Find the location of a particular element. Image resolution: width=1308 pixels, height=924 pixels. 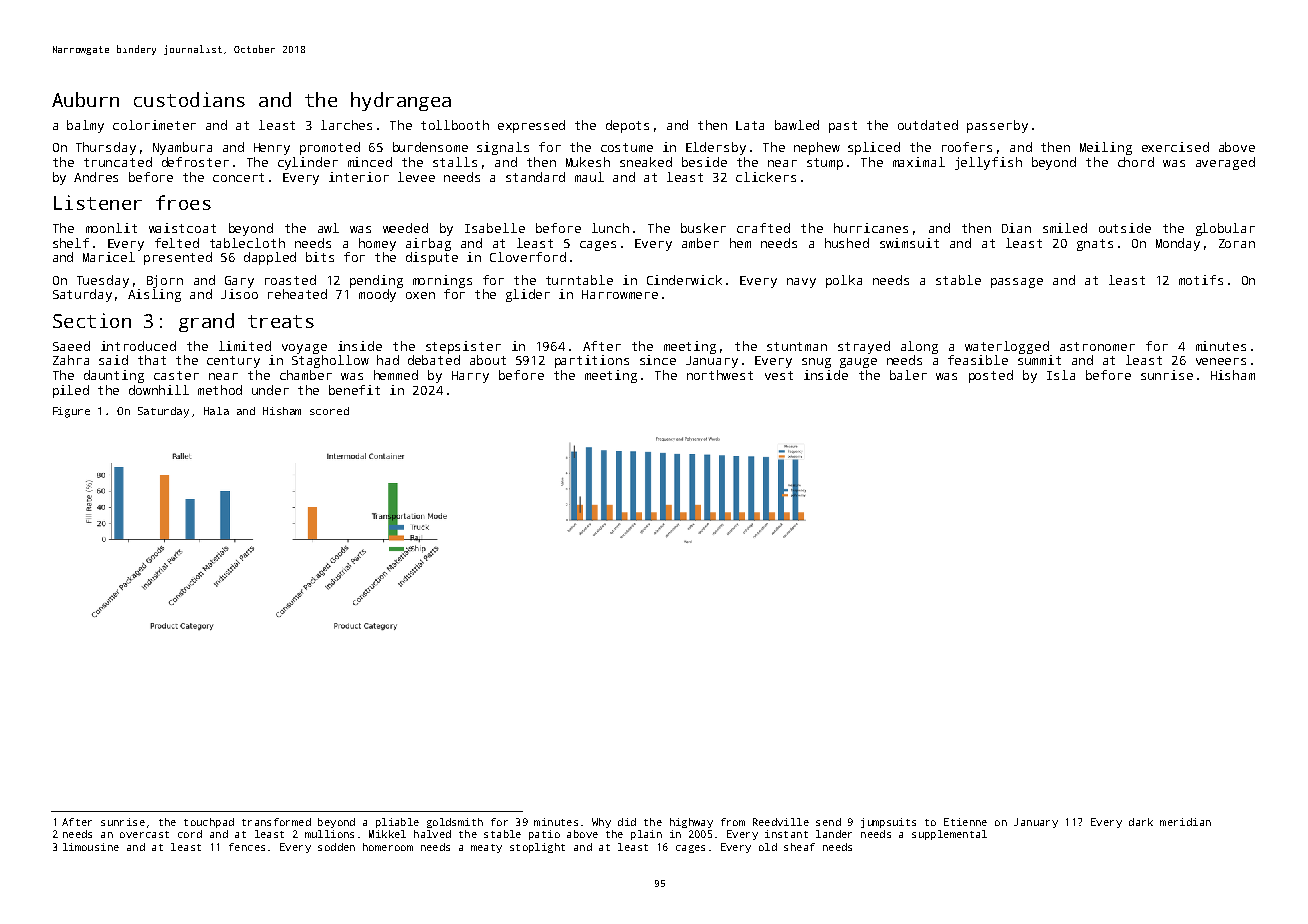

stoplight is located at coordinates (537, 848).
